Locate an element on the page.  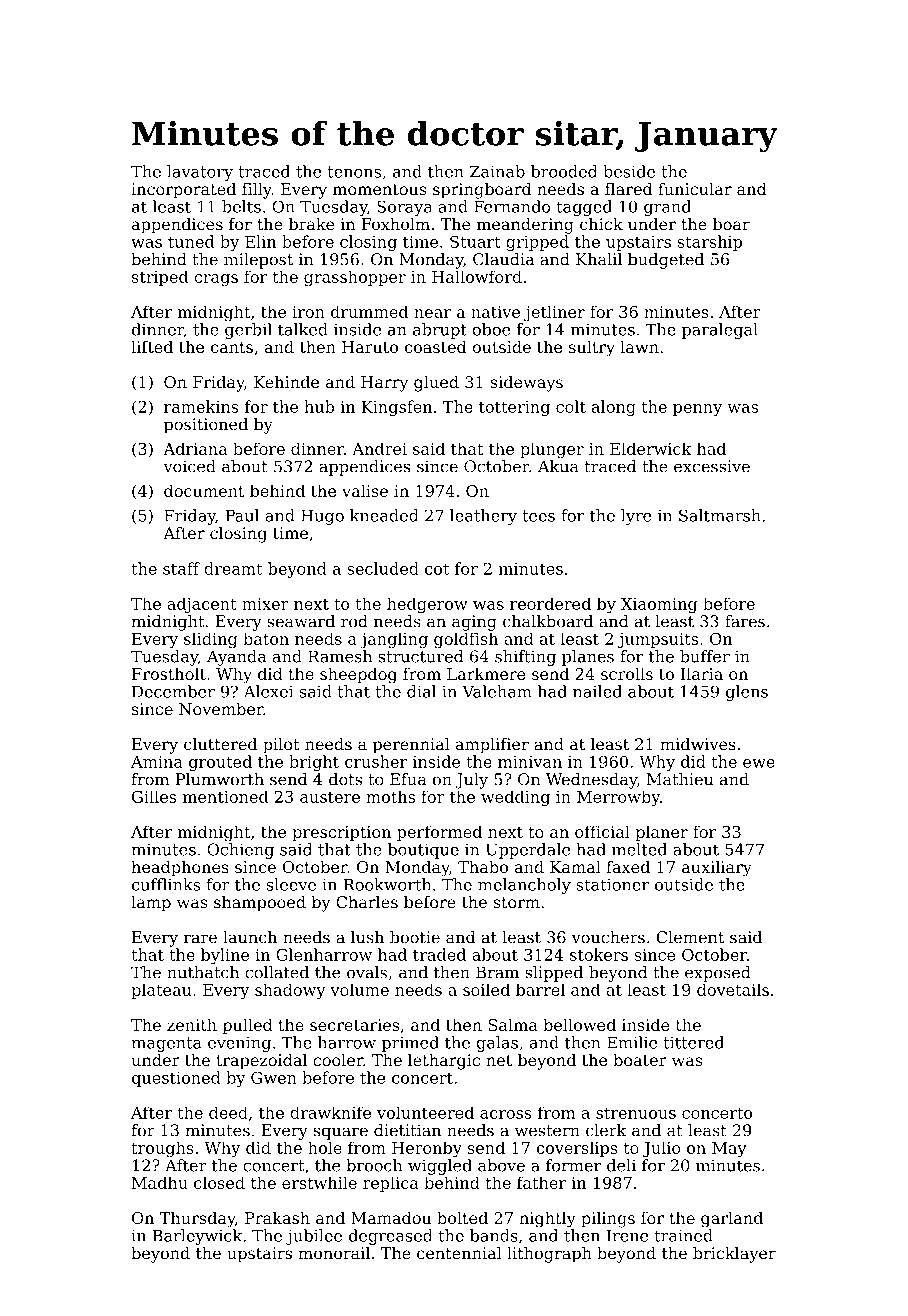
mixer is located at coordinates (265, 604).
